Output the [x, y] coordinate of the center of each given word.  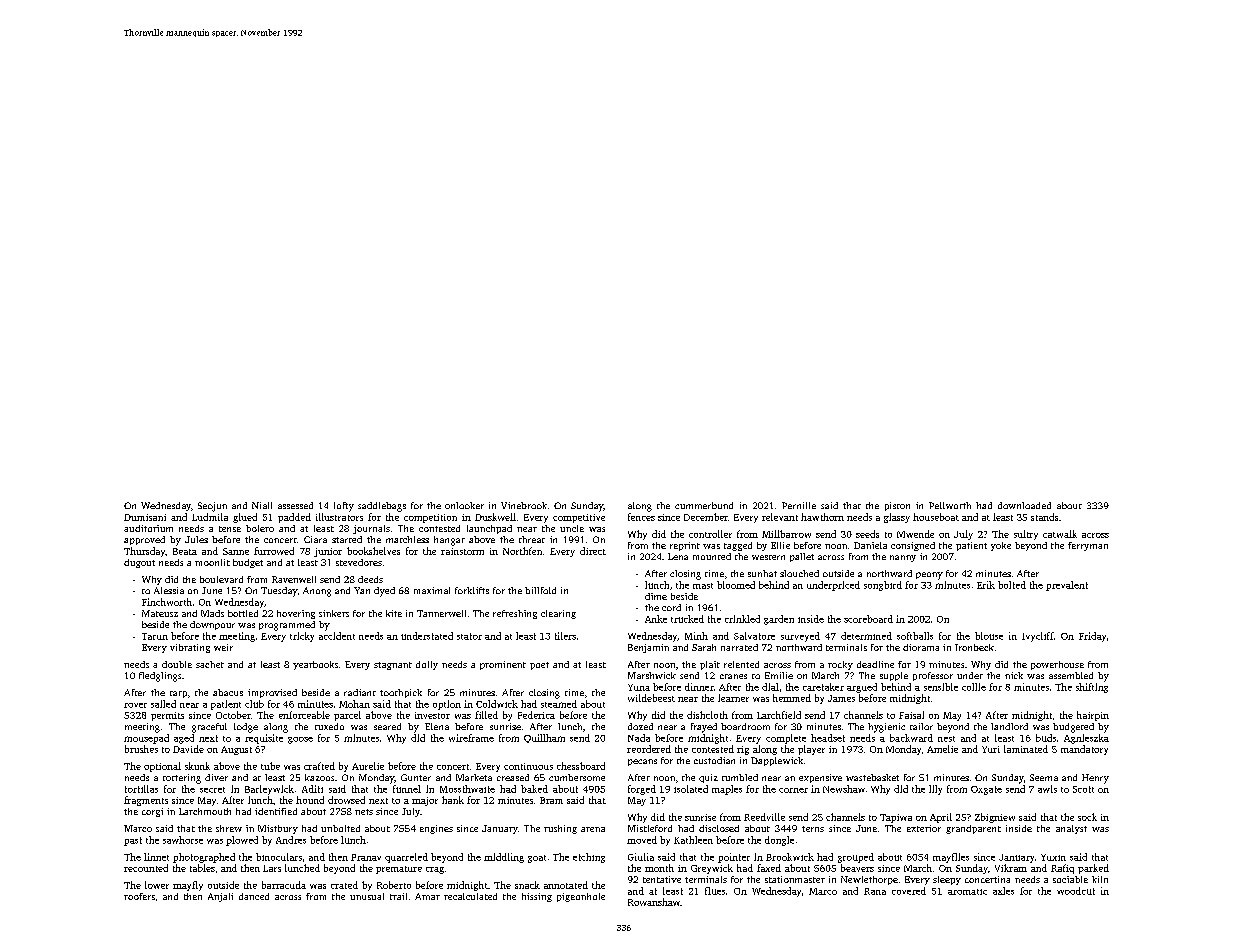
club [254, 704]
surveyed [800, 637]
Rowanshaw [654, 902]
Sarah [704, 647]
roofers [139, 896]
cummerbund [704, 505]
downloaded [1024, 505]
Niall [262, 505]
